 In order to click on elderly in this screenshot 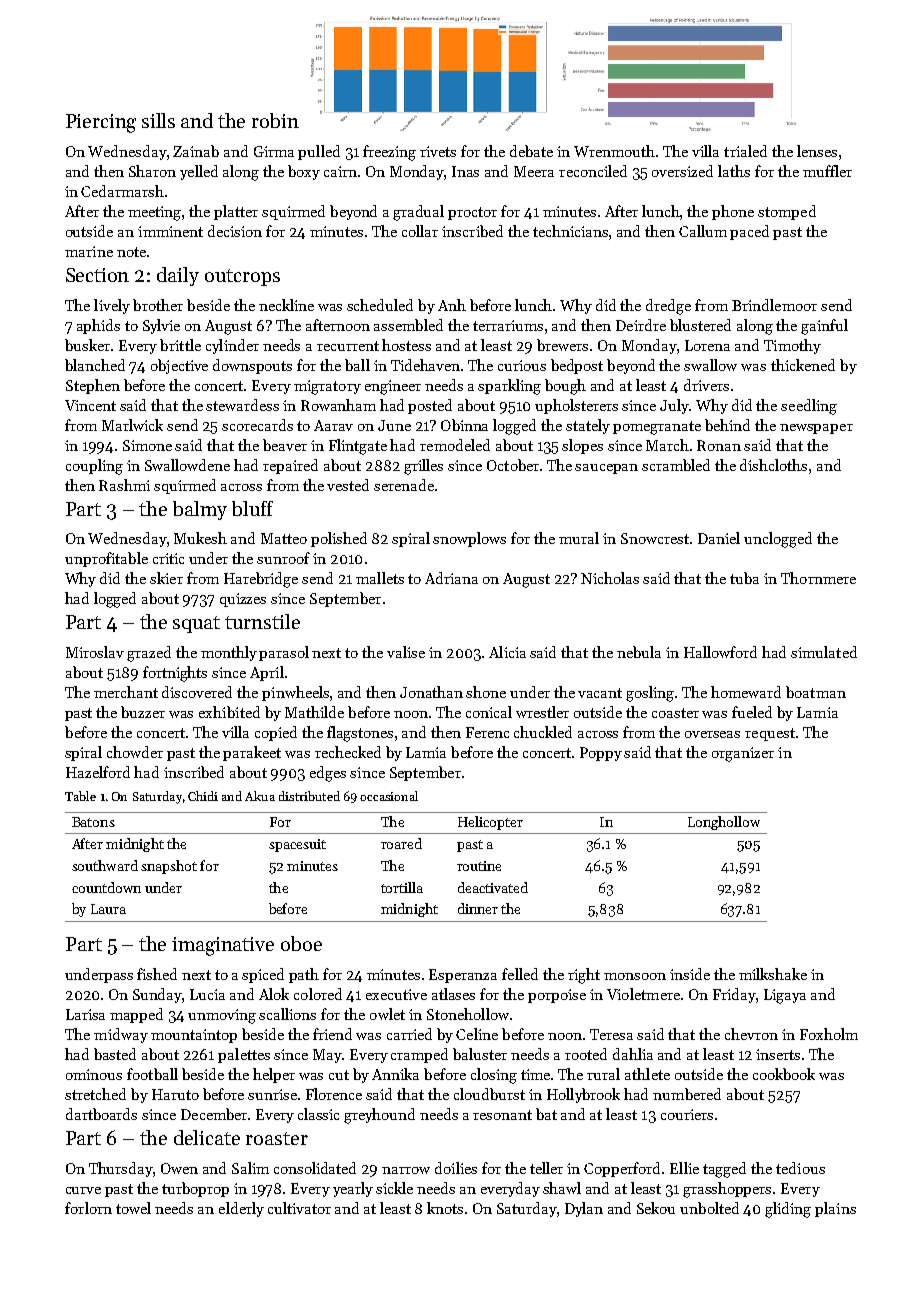, I will do `click(241, 1209)`.
